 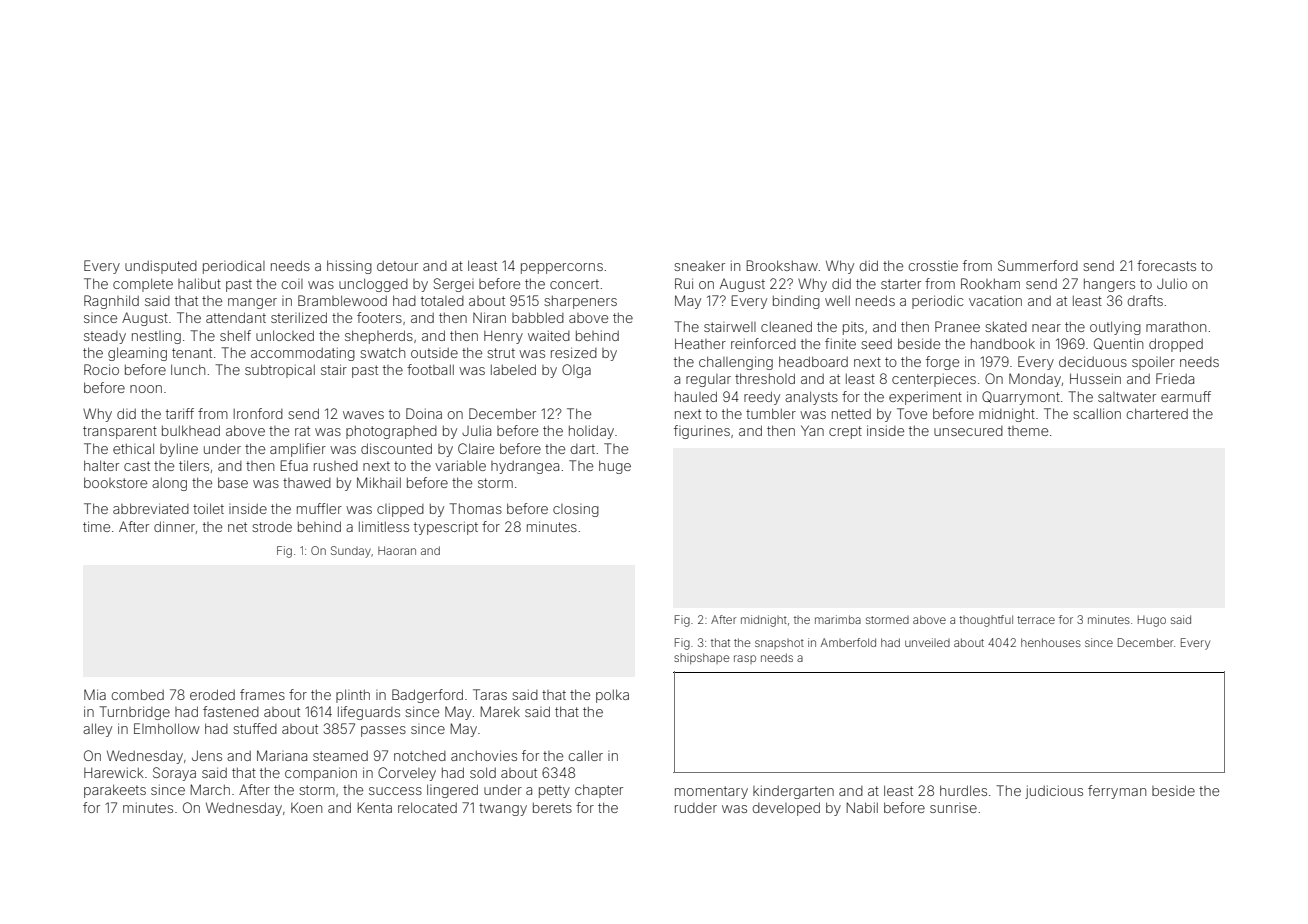 I want to click on hissing, so click(x=349, y=267).
